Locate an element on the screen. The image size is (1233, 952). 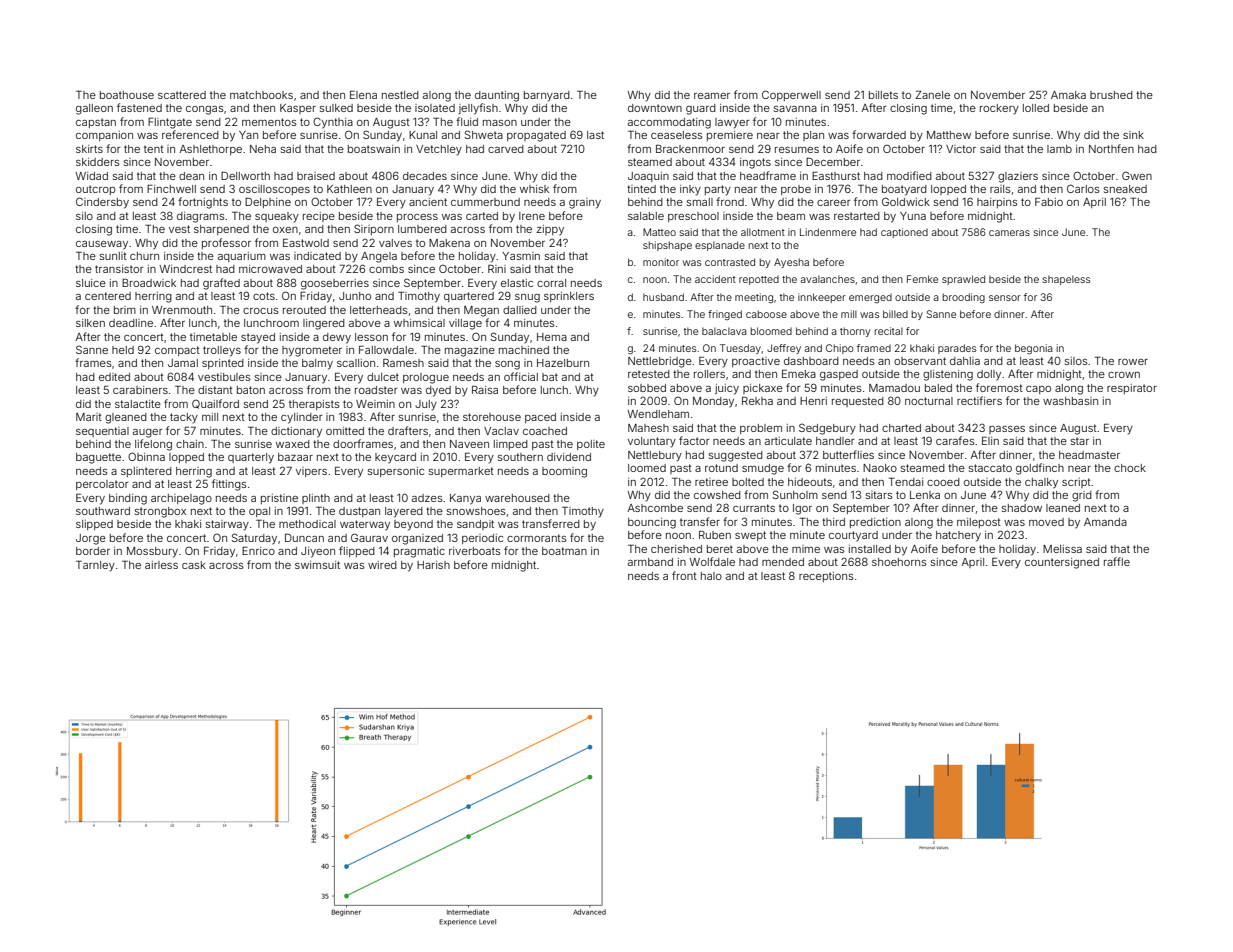
companion is located at coordinates (104, 136).
